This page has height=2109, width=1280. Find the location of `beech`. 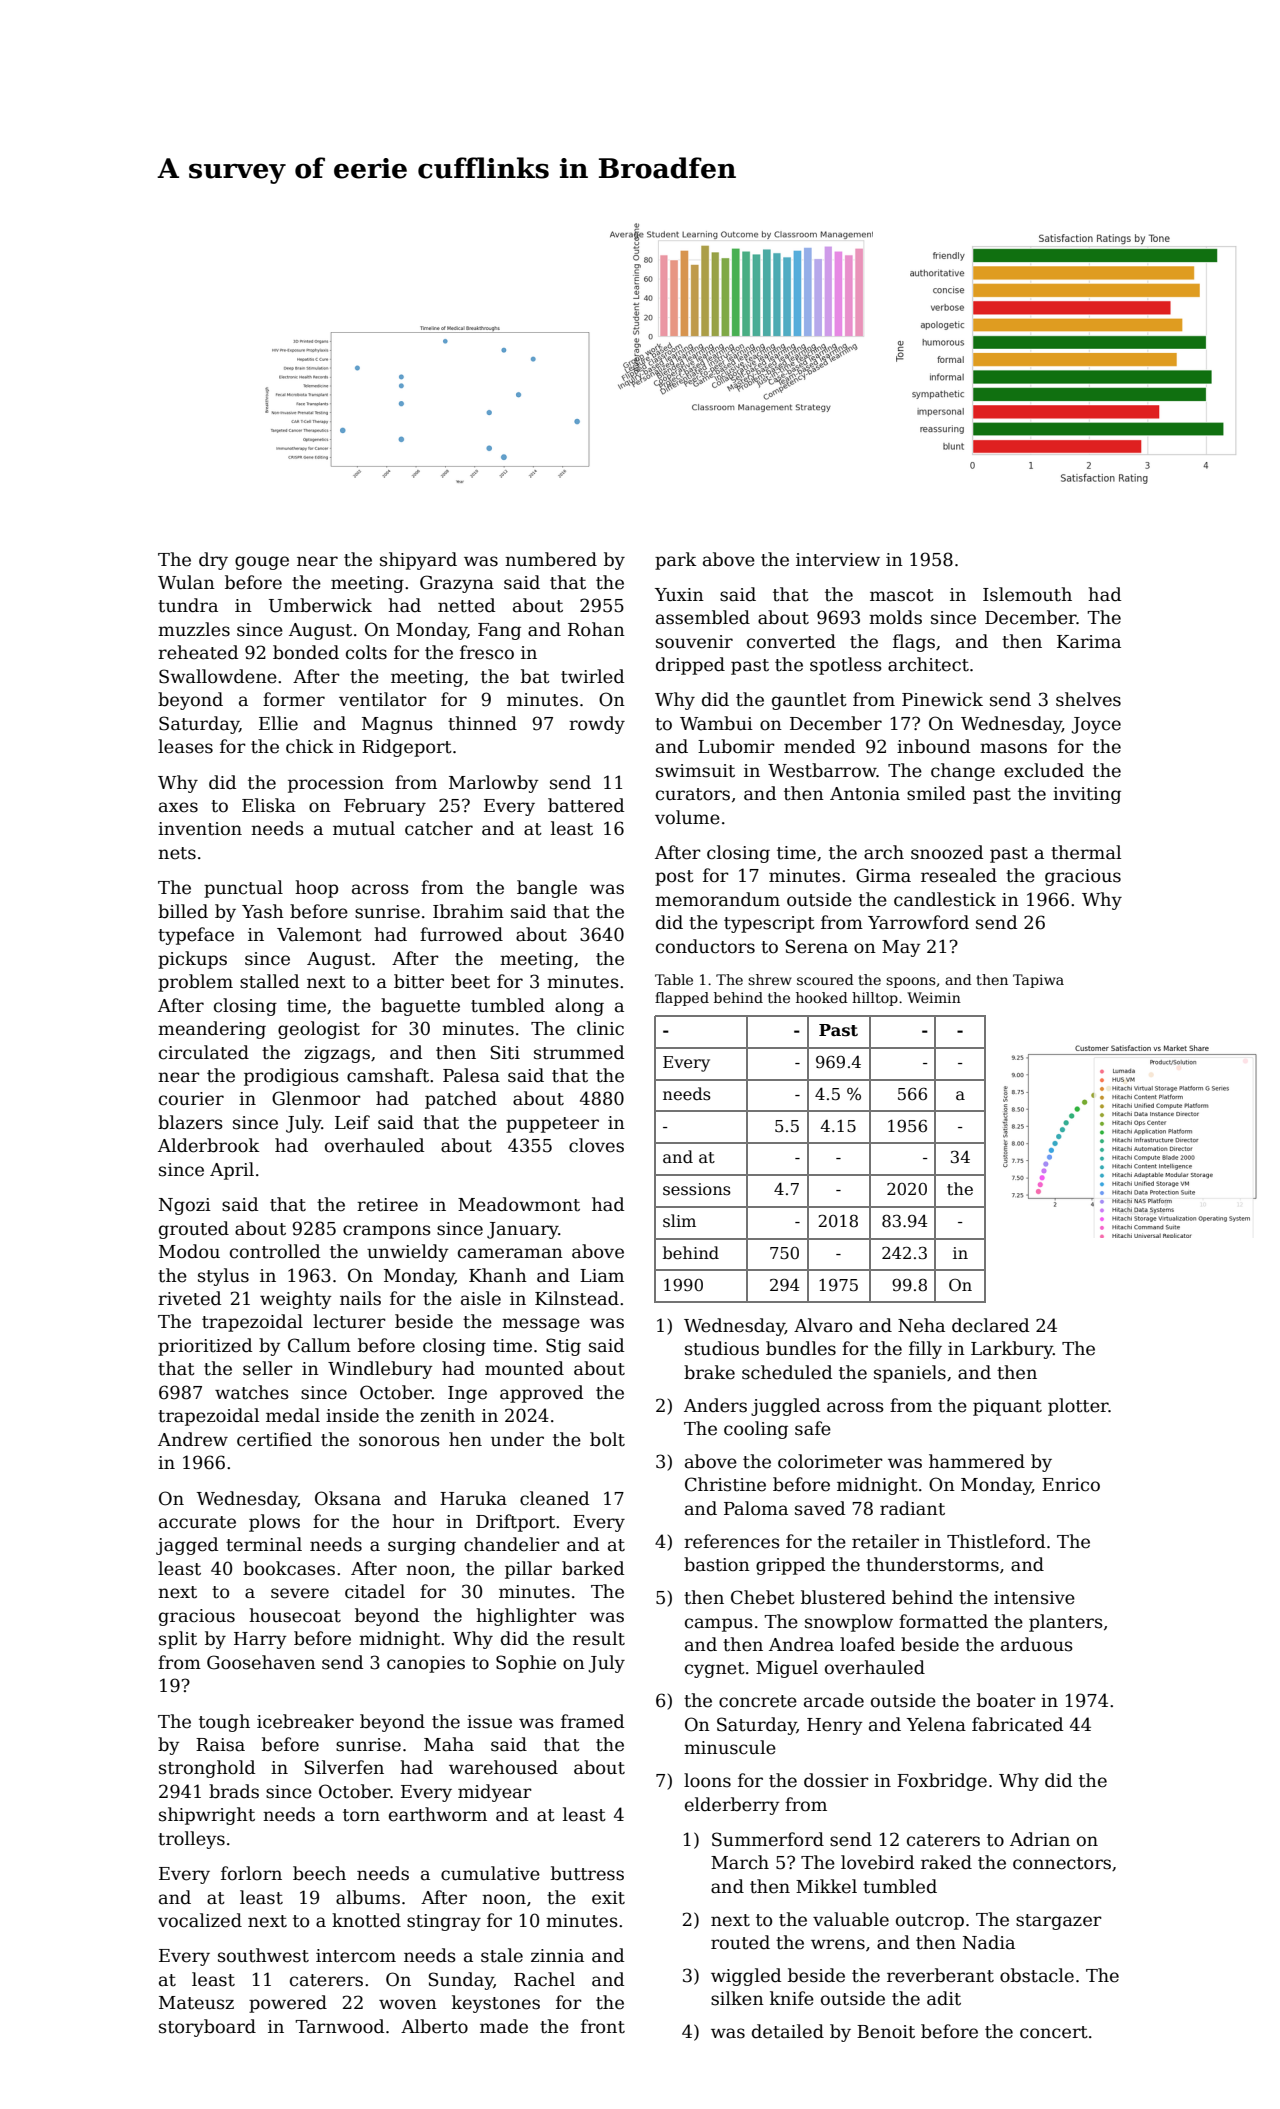

beech is located at coordinates (319, 1873).
